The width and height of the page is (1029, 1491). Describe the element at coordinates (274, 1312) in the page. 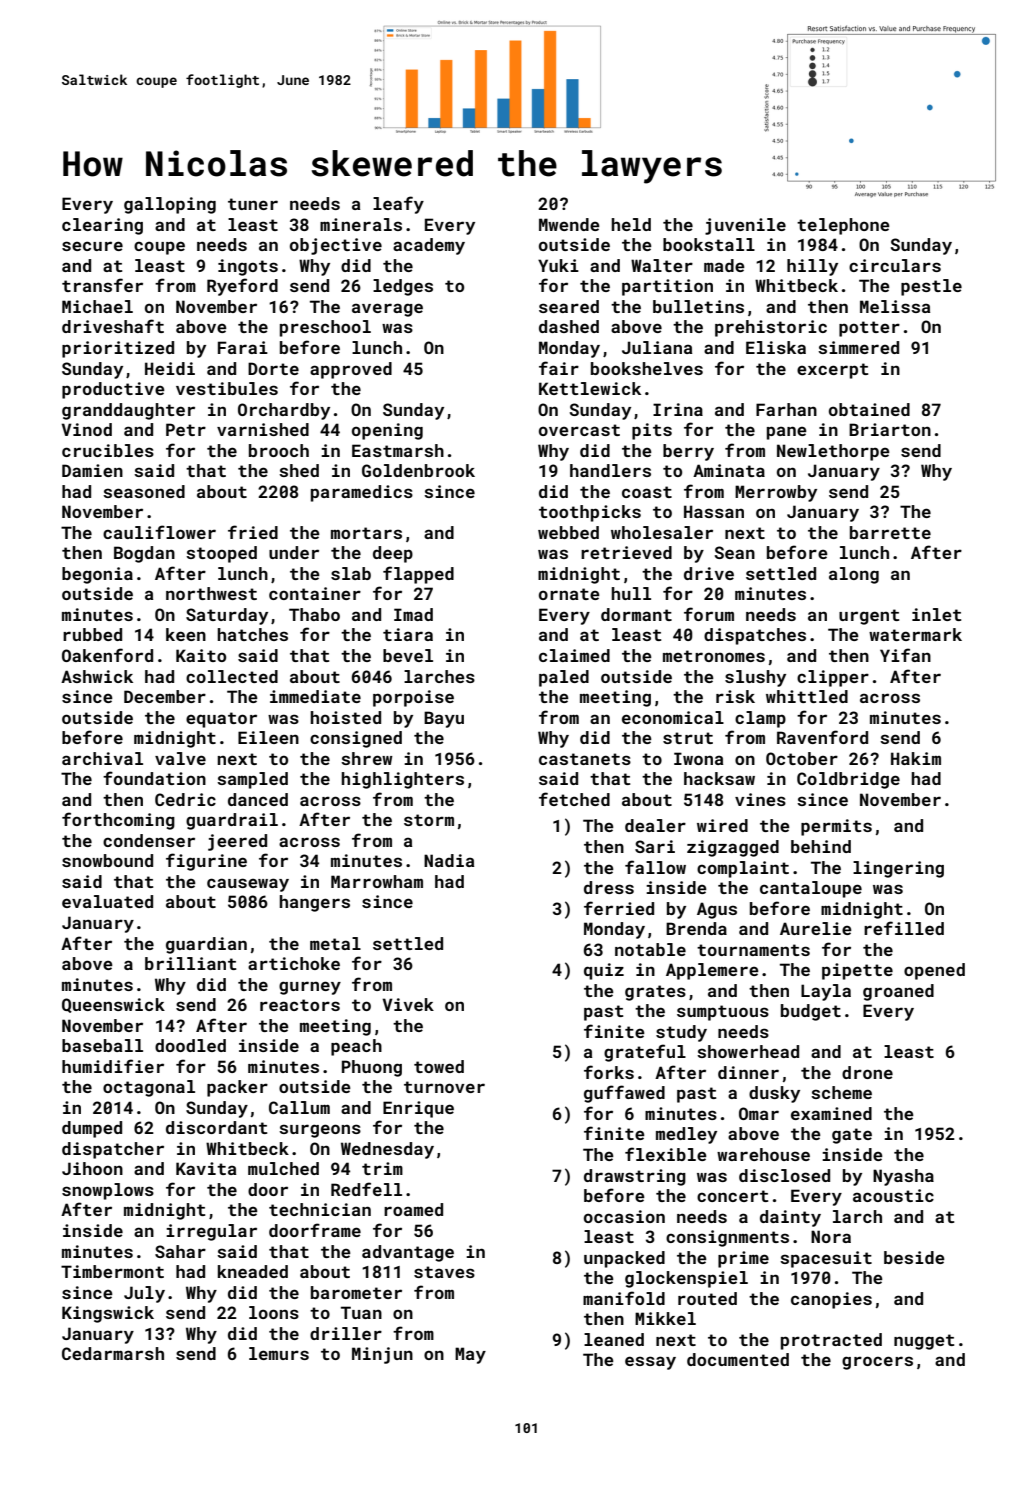

I see `loons` at that location.
